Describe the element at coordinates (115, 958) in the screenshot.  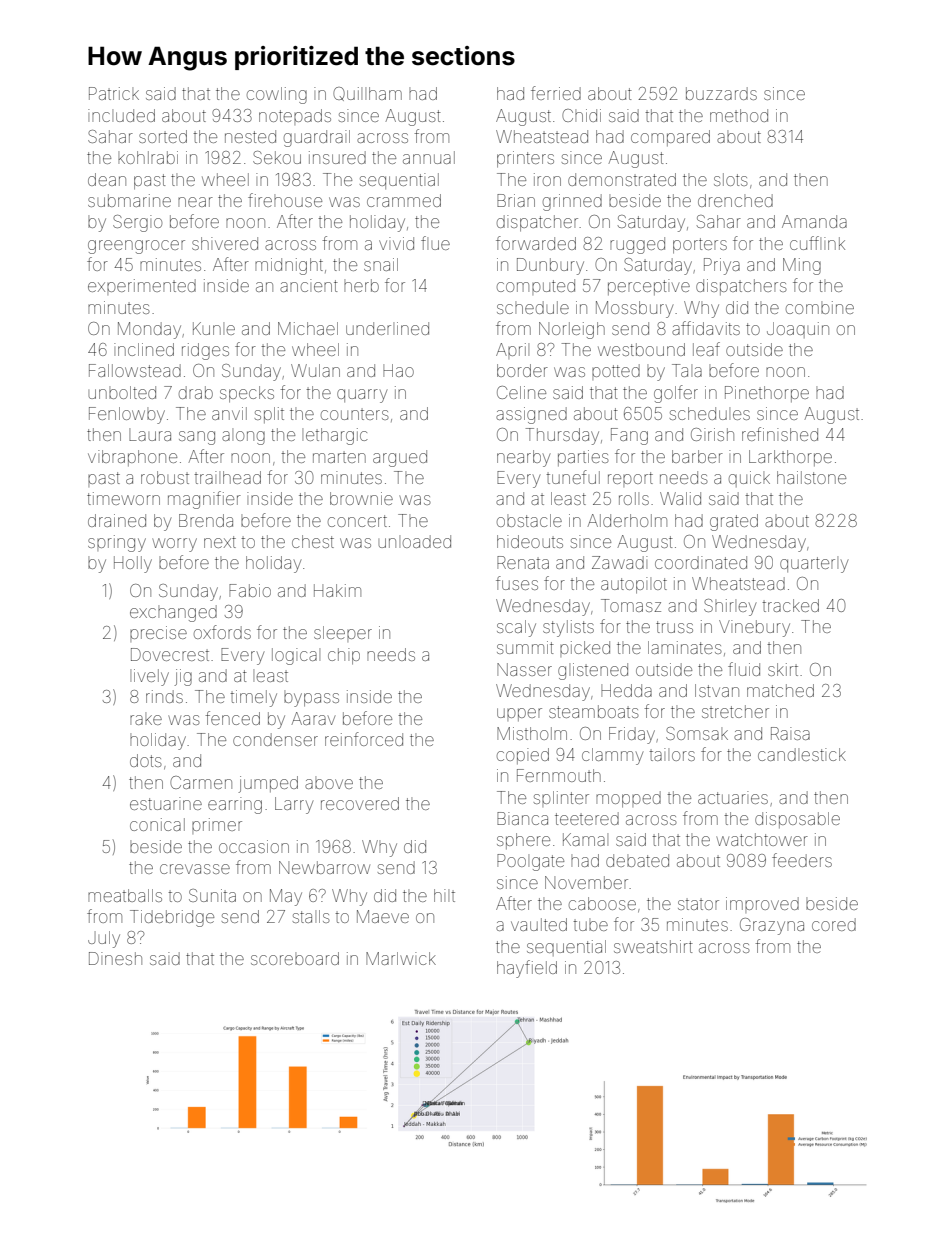
I see `Dinesh` at that location.
